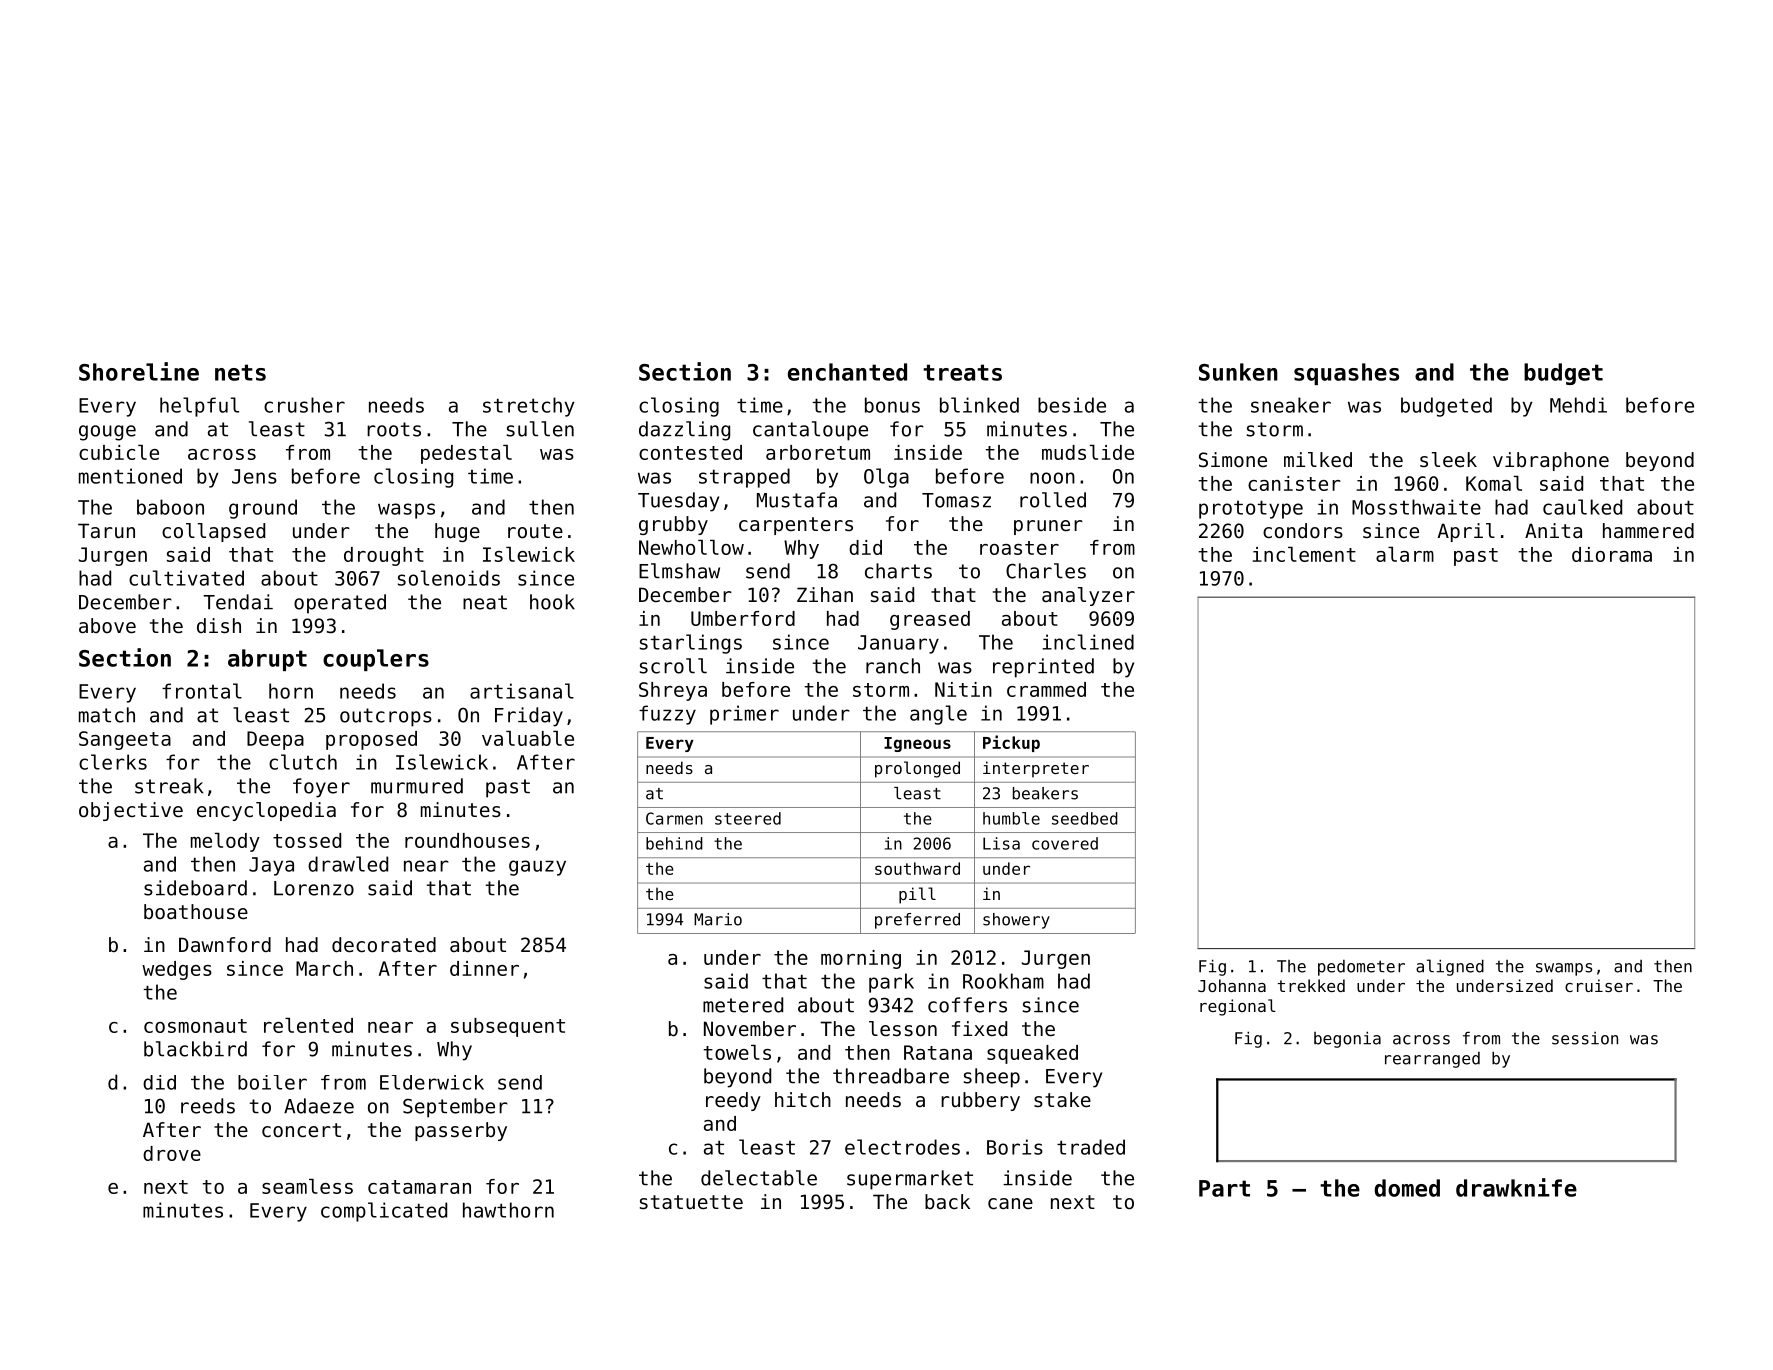  I want to click on statuette, so click(691, 1202).
